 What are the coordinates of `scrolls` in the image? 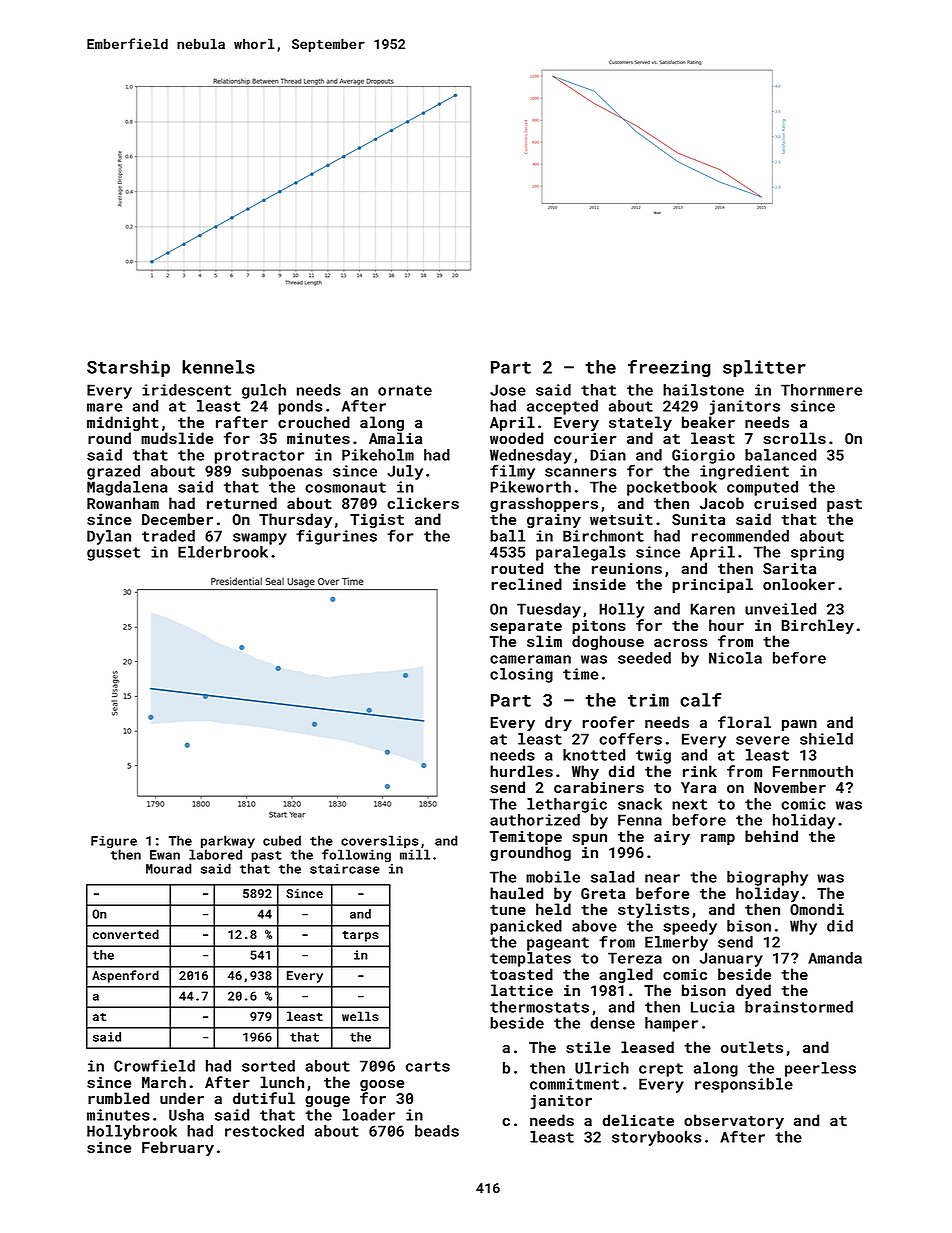 It's located at (795, 438).
